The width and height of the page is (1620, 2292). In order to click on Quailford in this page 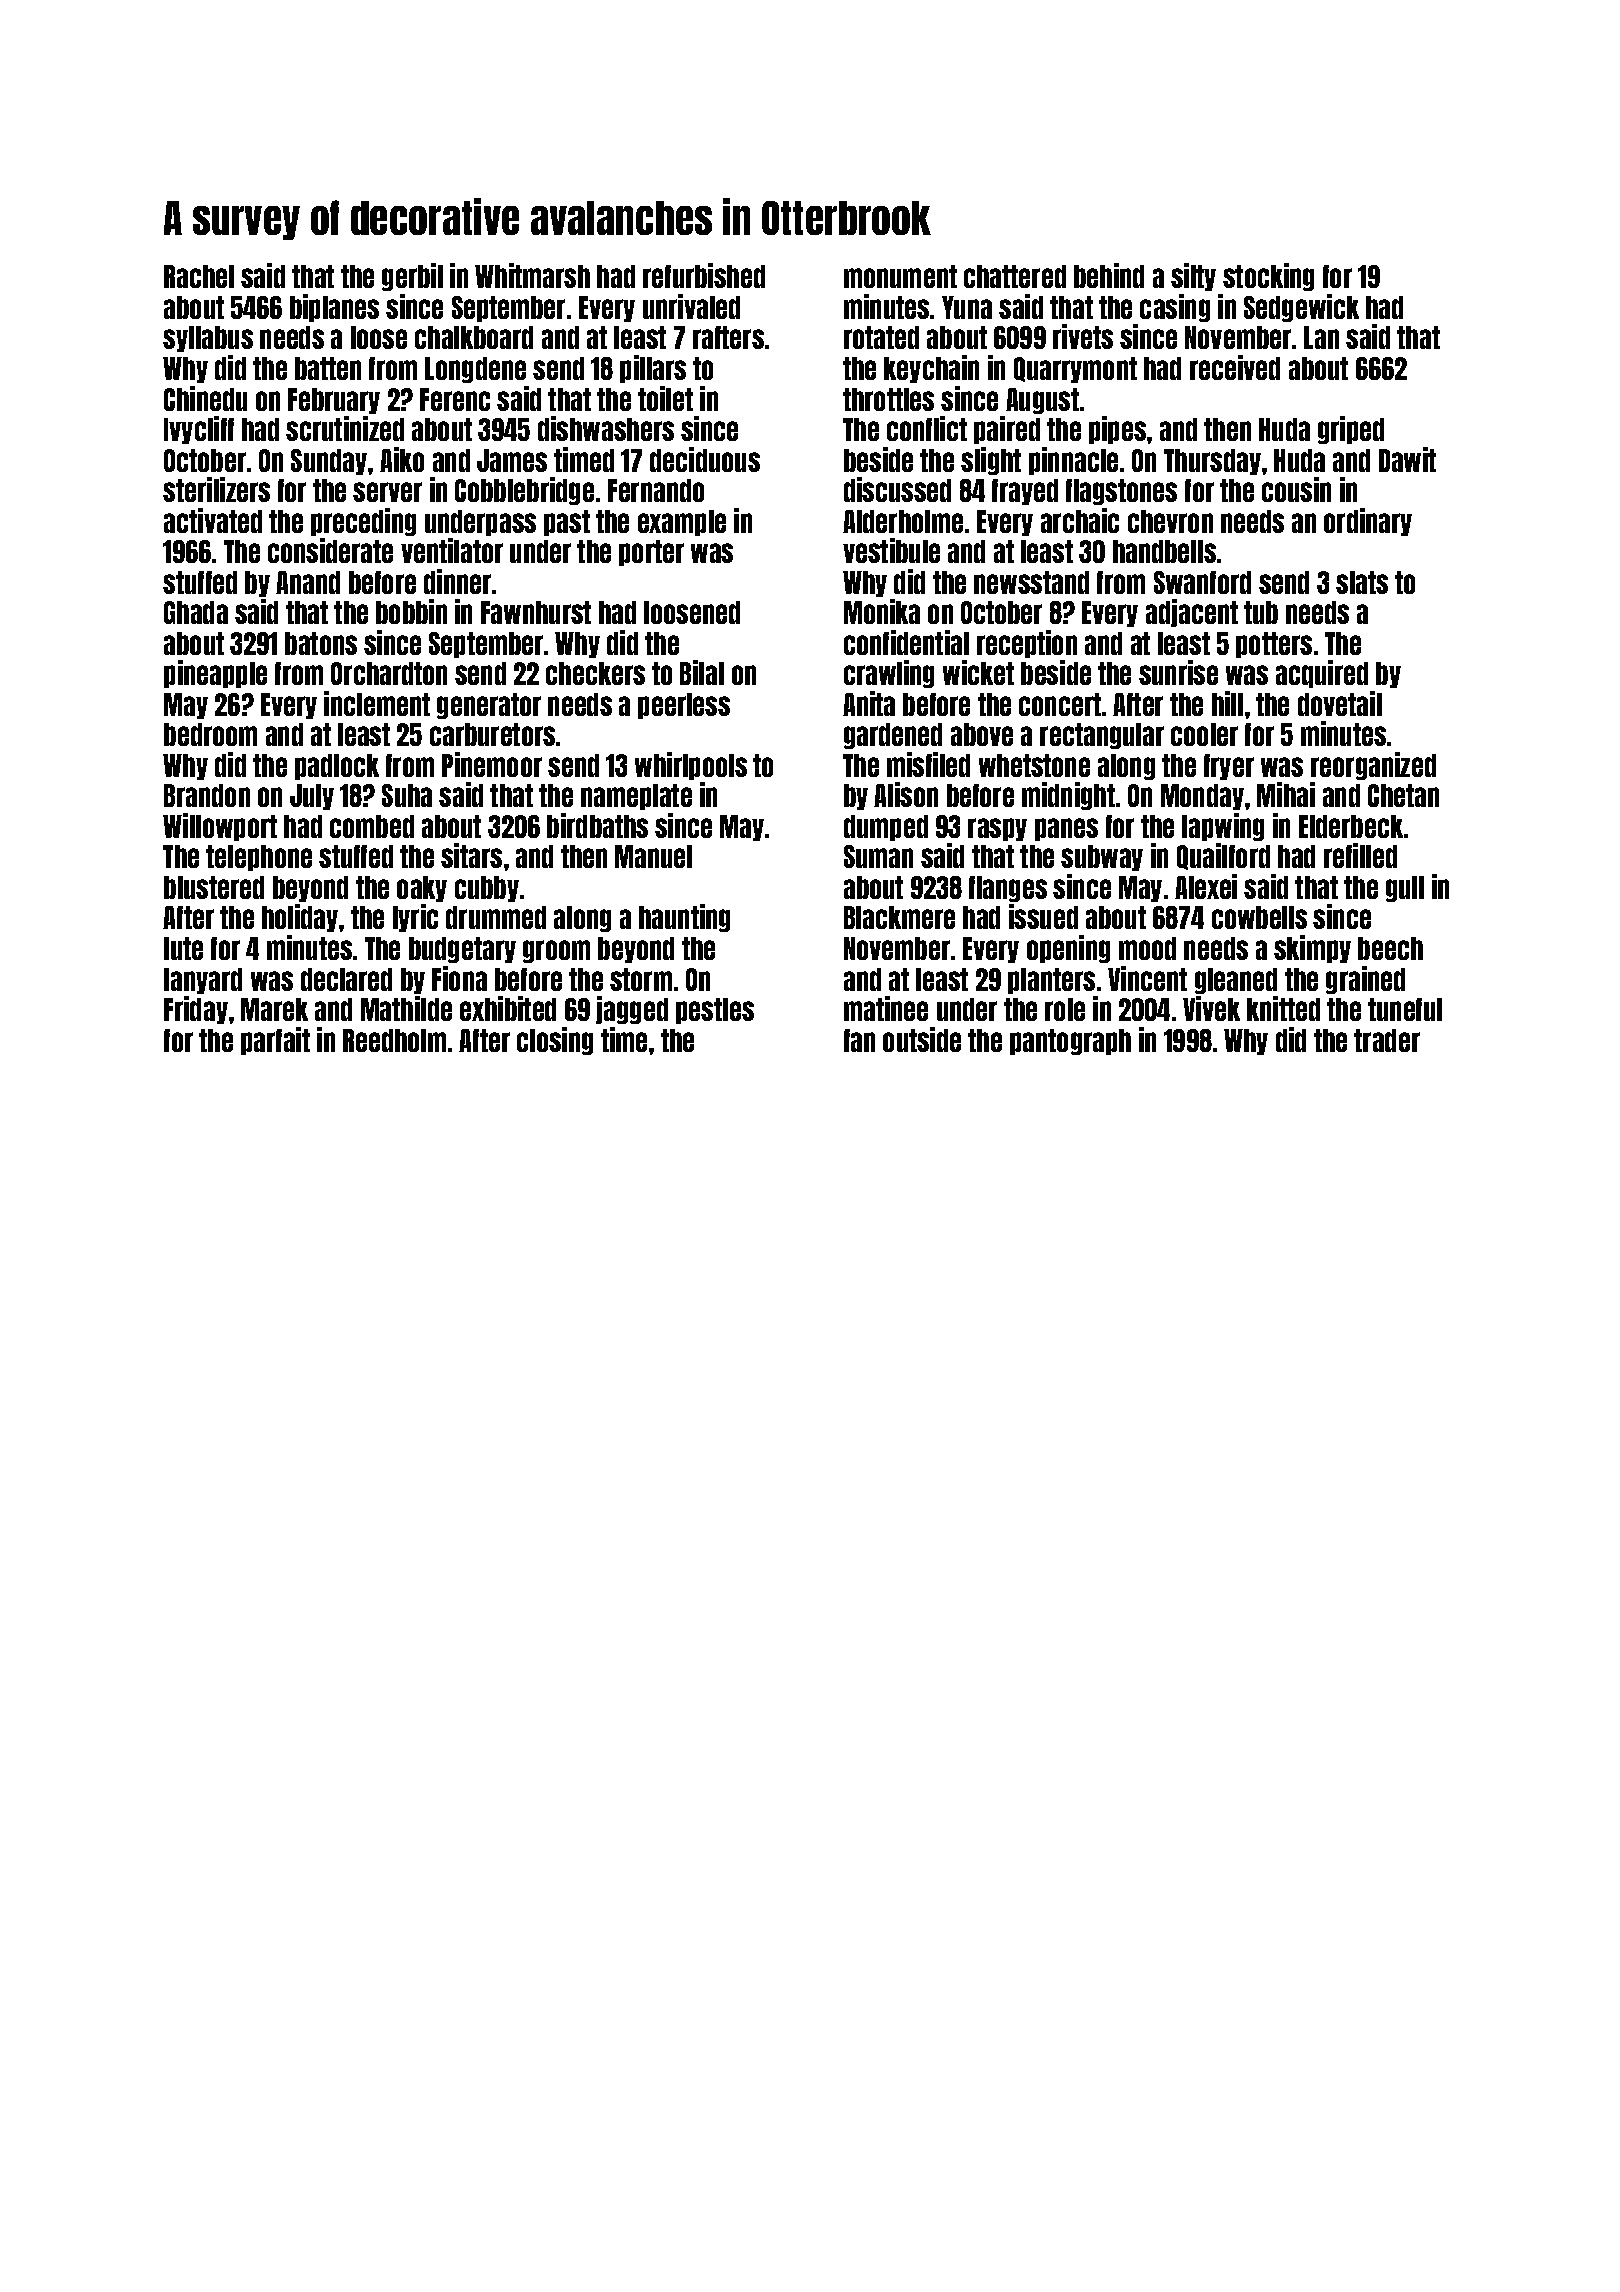, I will do `click(1223, 856)`.
